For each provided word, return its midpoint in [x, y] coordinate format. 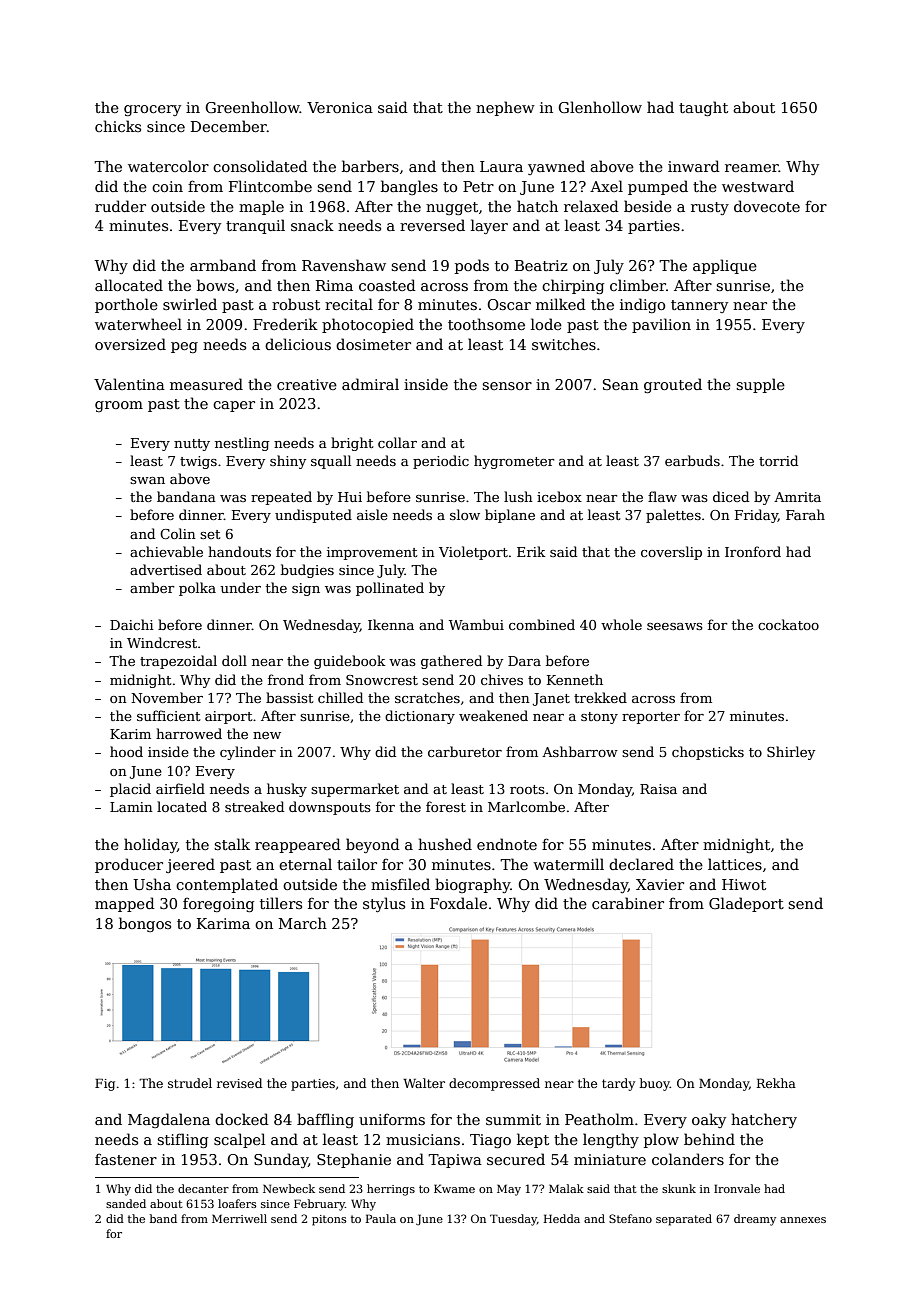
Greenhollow [252, 107]
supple [760, 385]
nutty [192, 445]
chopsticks [708, 753]
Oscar [509, 304]
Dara [524, 661]
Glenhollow [600, 107]
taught [703, 108]
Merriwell [239, 1218]
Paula [381, 1218]
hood [126, 751]
